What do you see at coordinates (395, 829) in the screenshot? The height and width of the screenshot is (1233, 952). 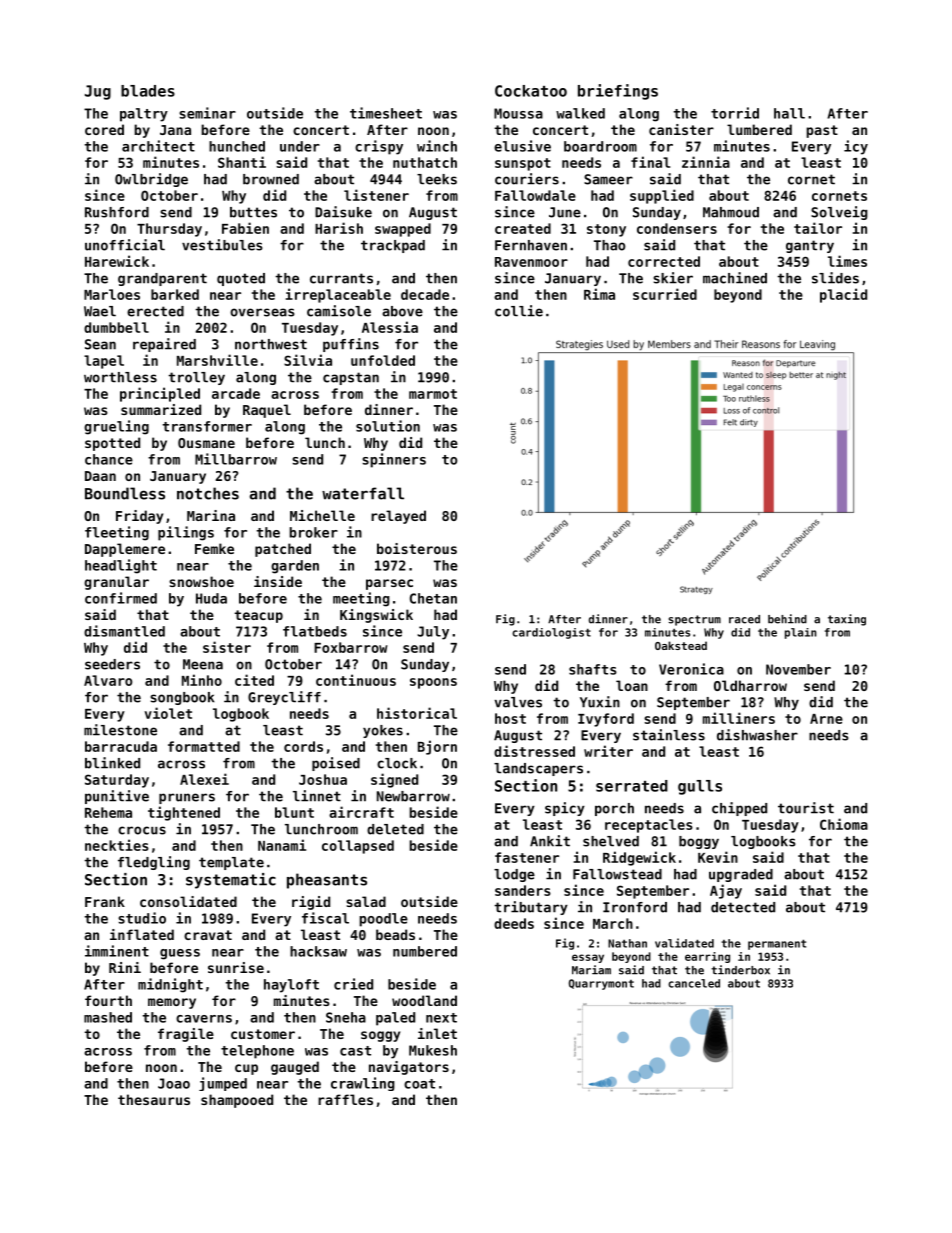 I see `deleted` at bounding box center [395, 829].
